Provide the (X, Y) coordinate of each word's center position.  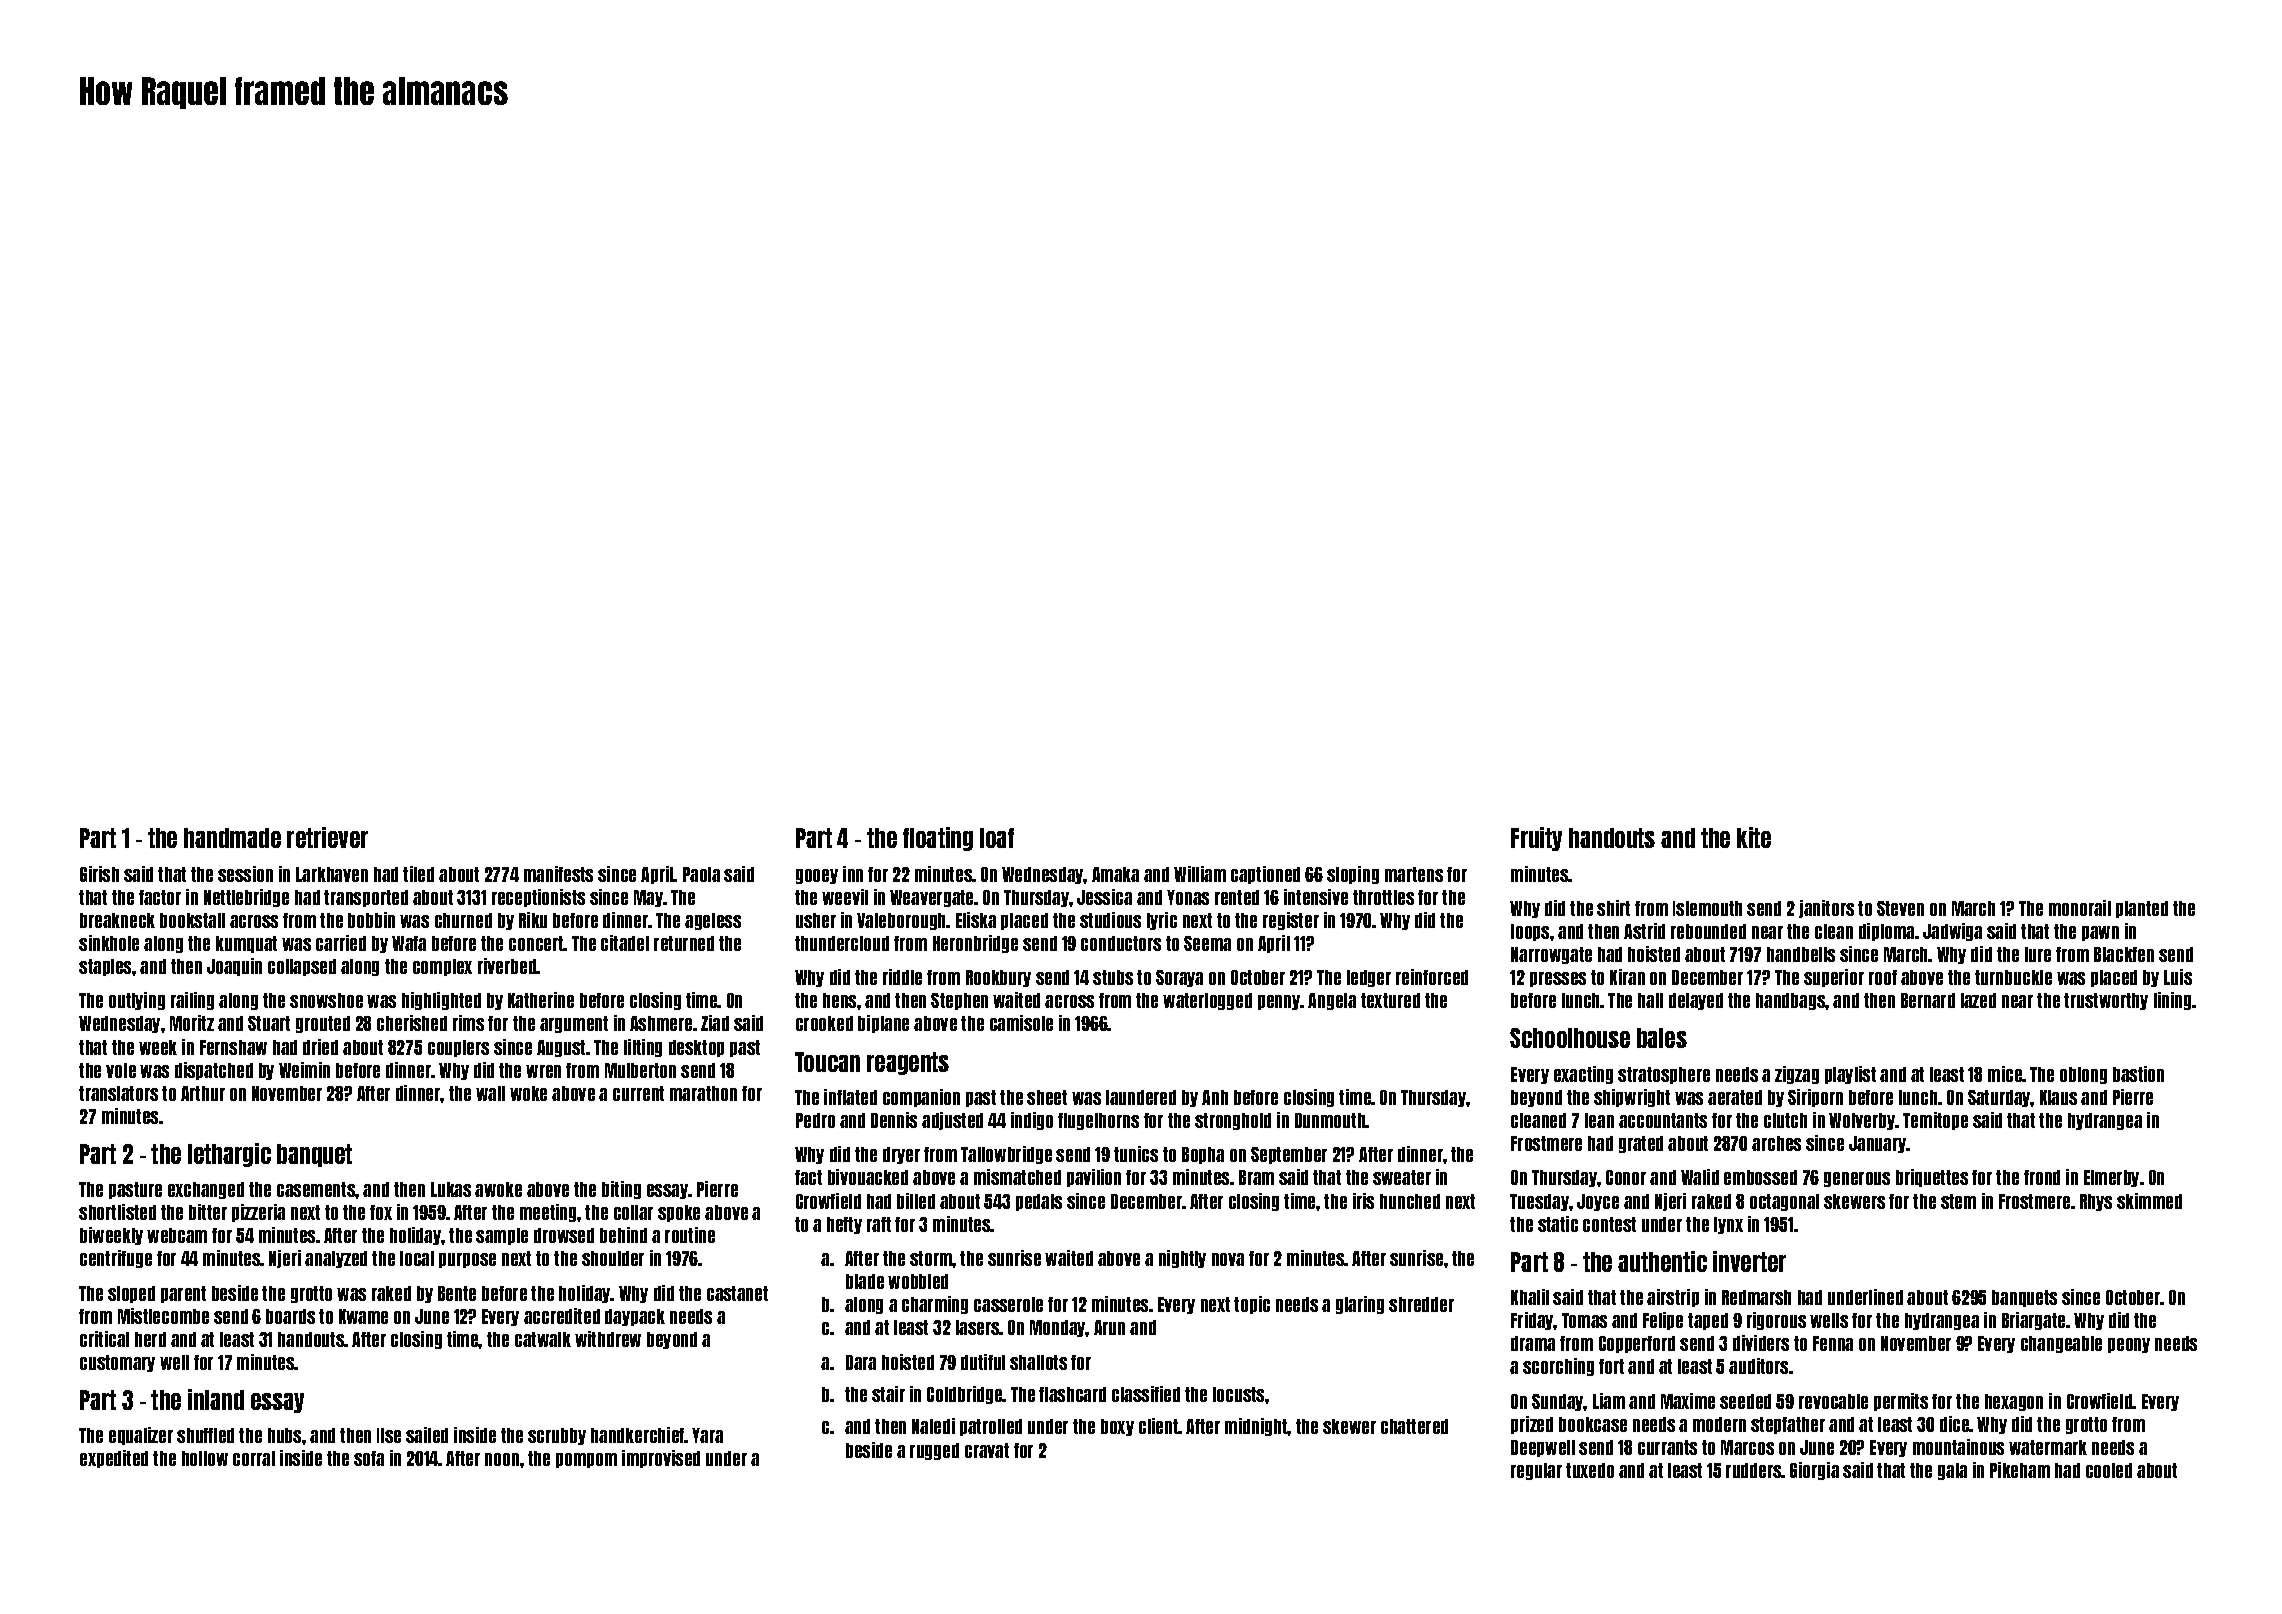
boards (290, 1316)
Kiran (1627, 977)
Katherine (541, 1000)
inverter (1749, 1261)
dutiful (983, 1362)
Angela (1332, 1001)
